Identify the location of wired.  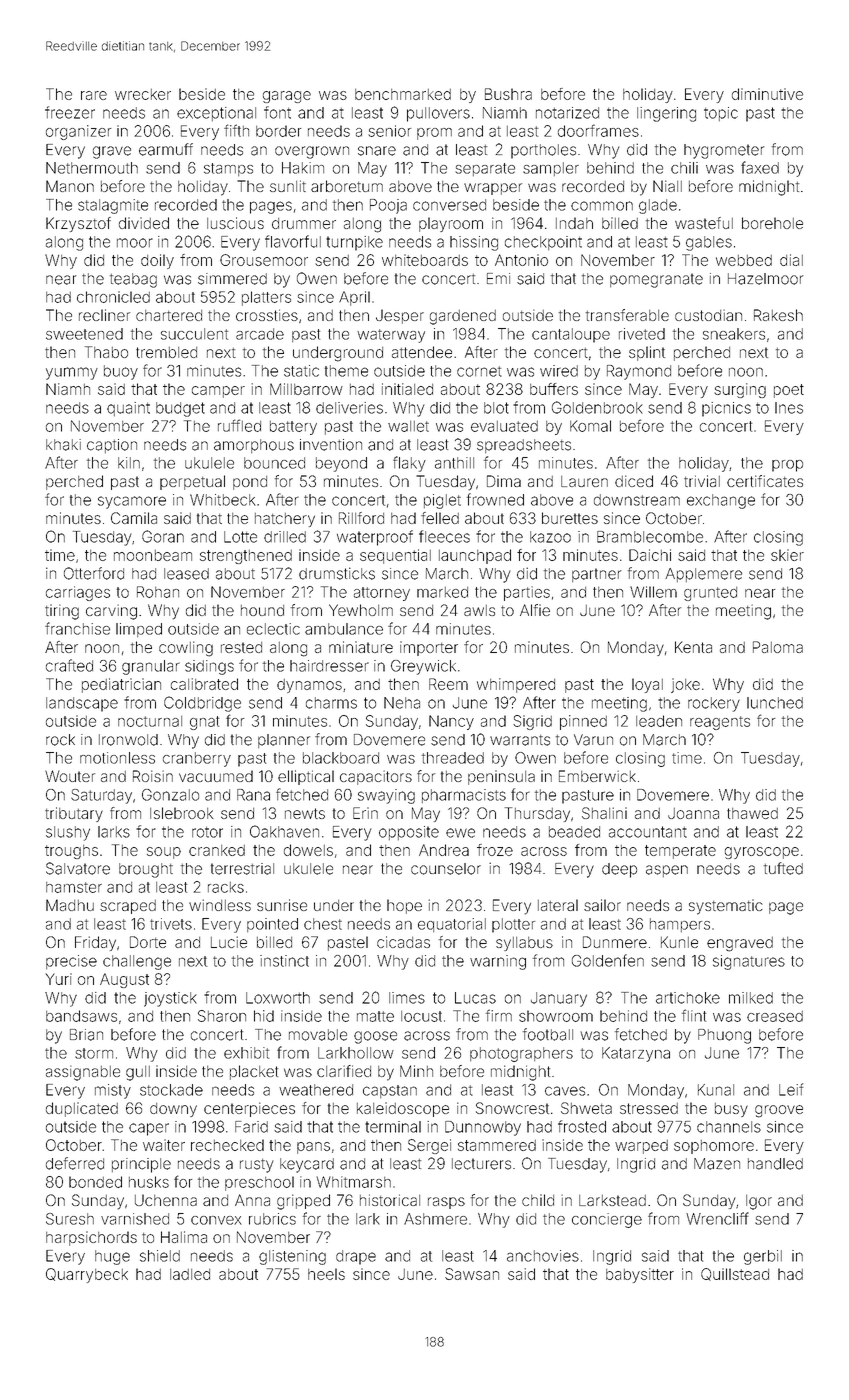
(559, 371).
